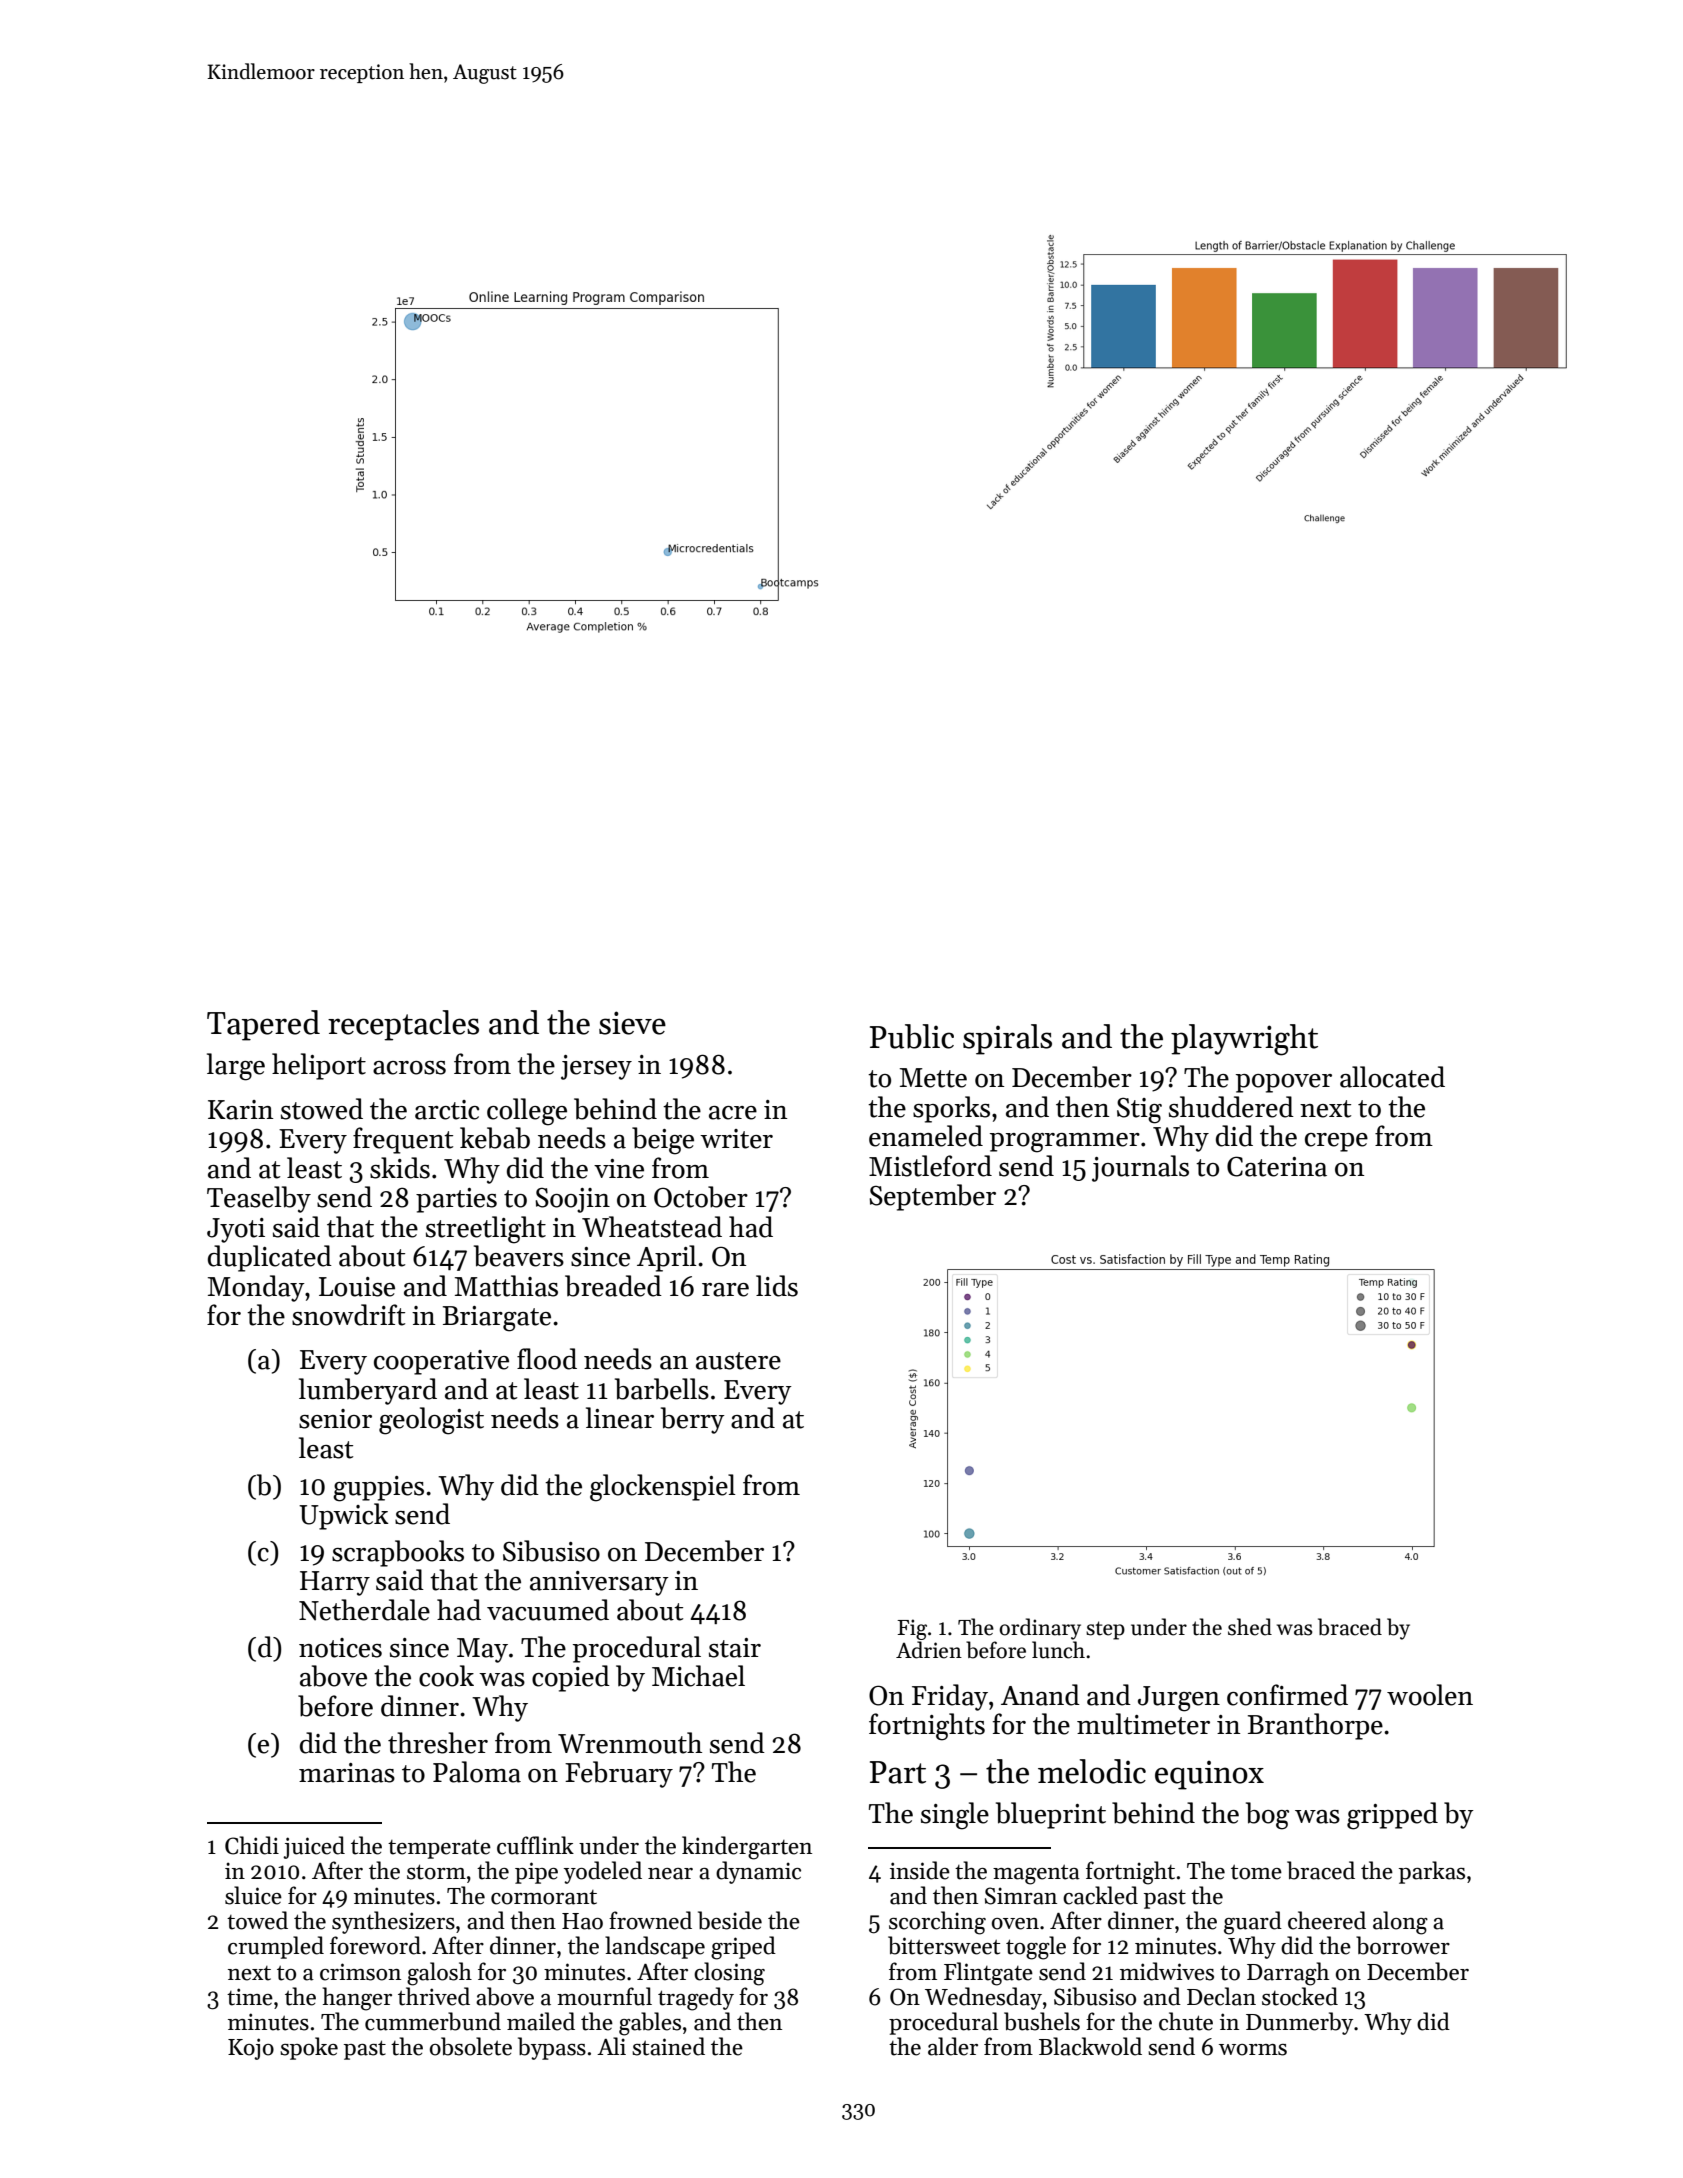 The height and width of the screenshot is (2178, 1683). I want to click on gripped, so click(1392, 1816).
